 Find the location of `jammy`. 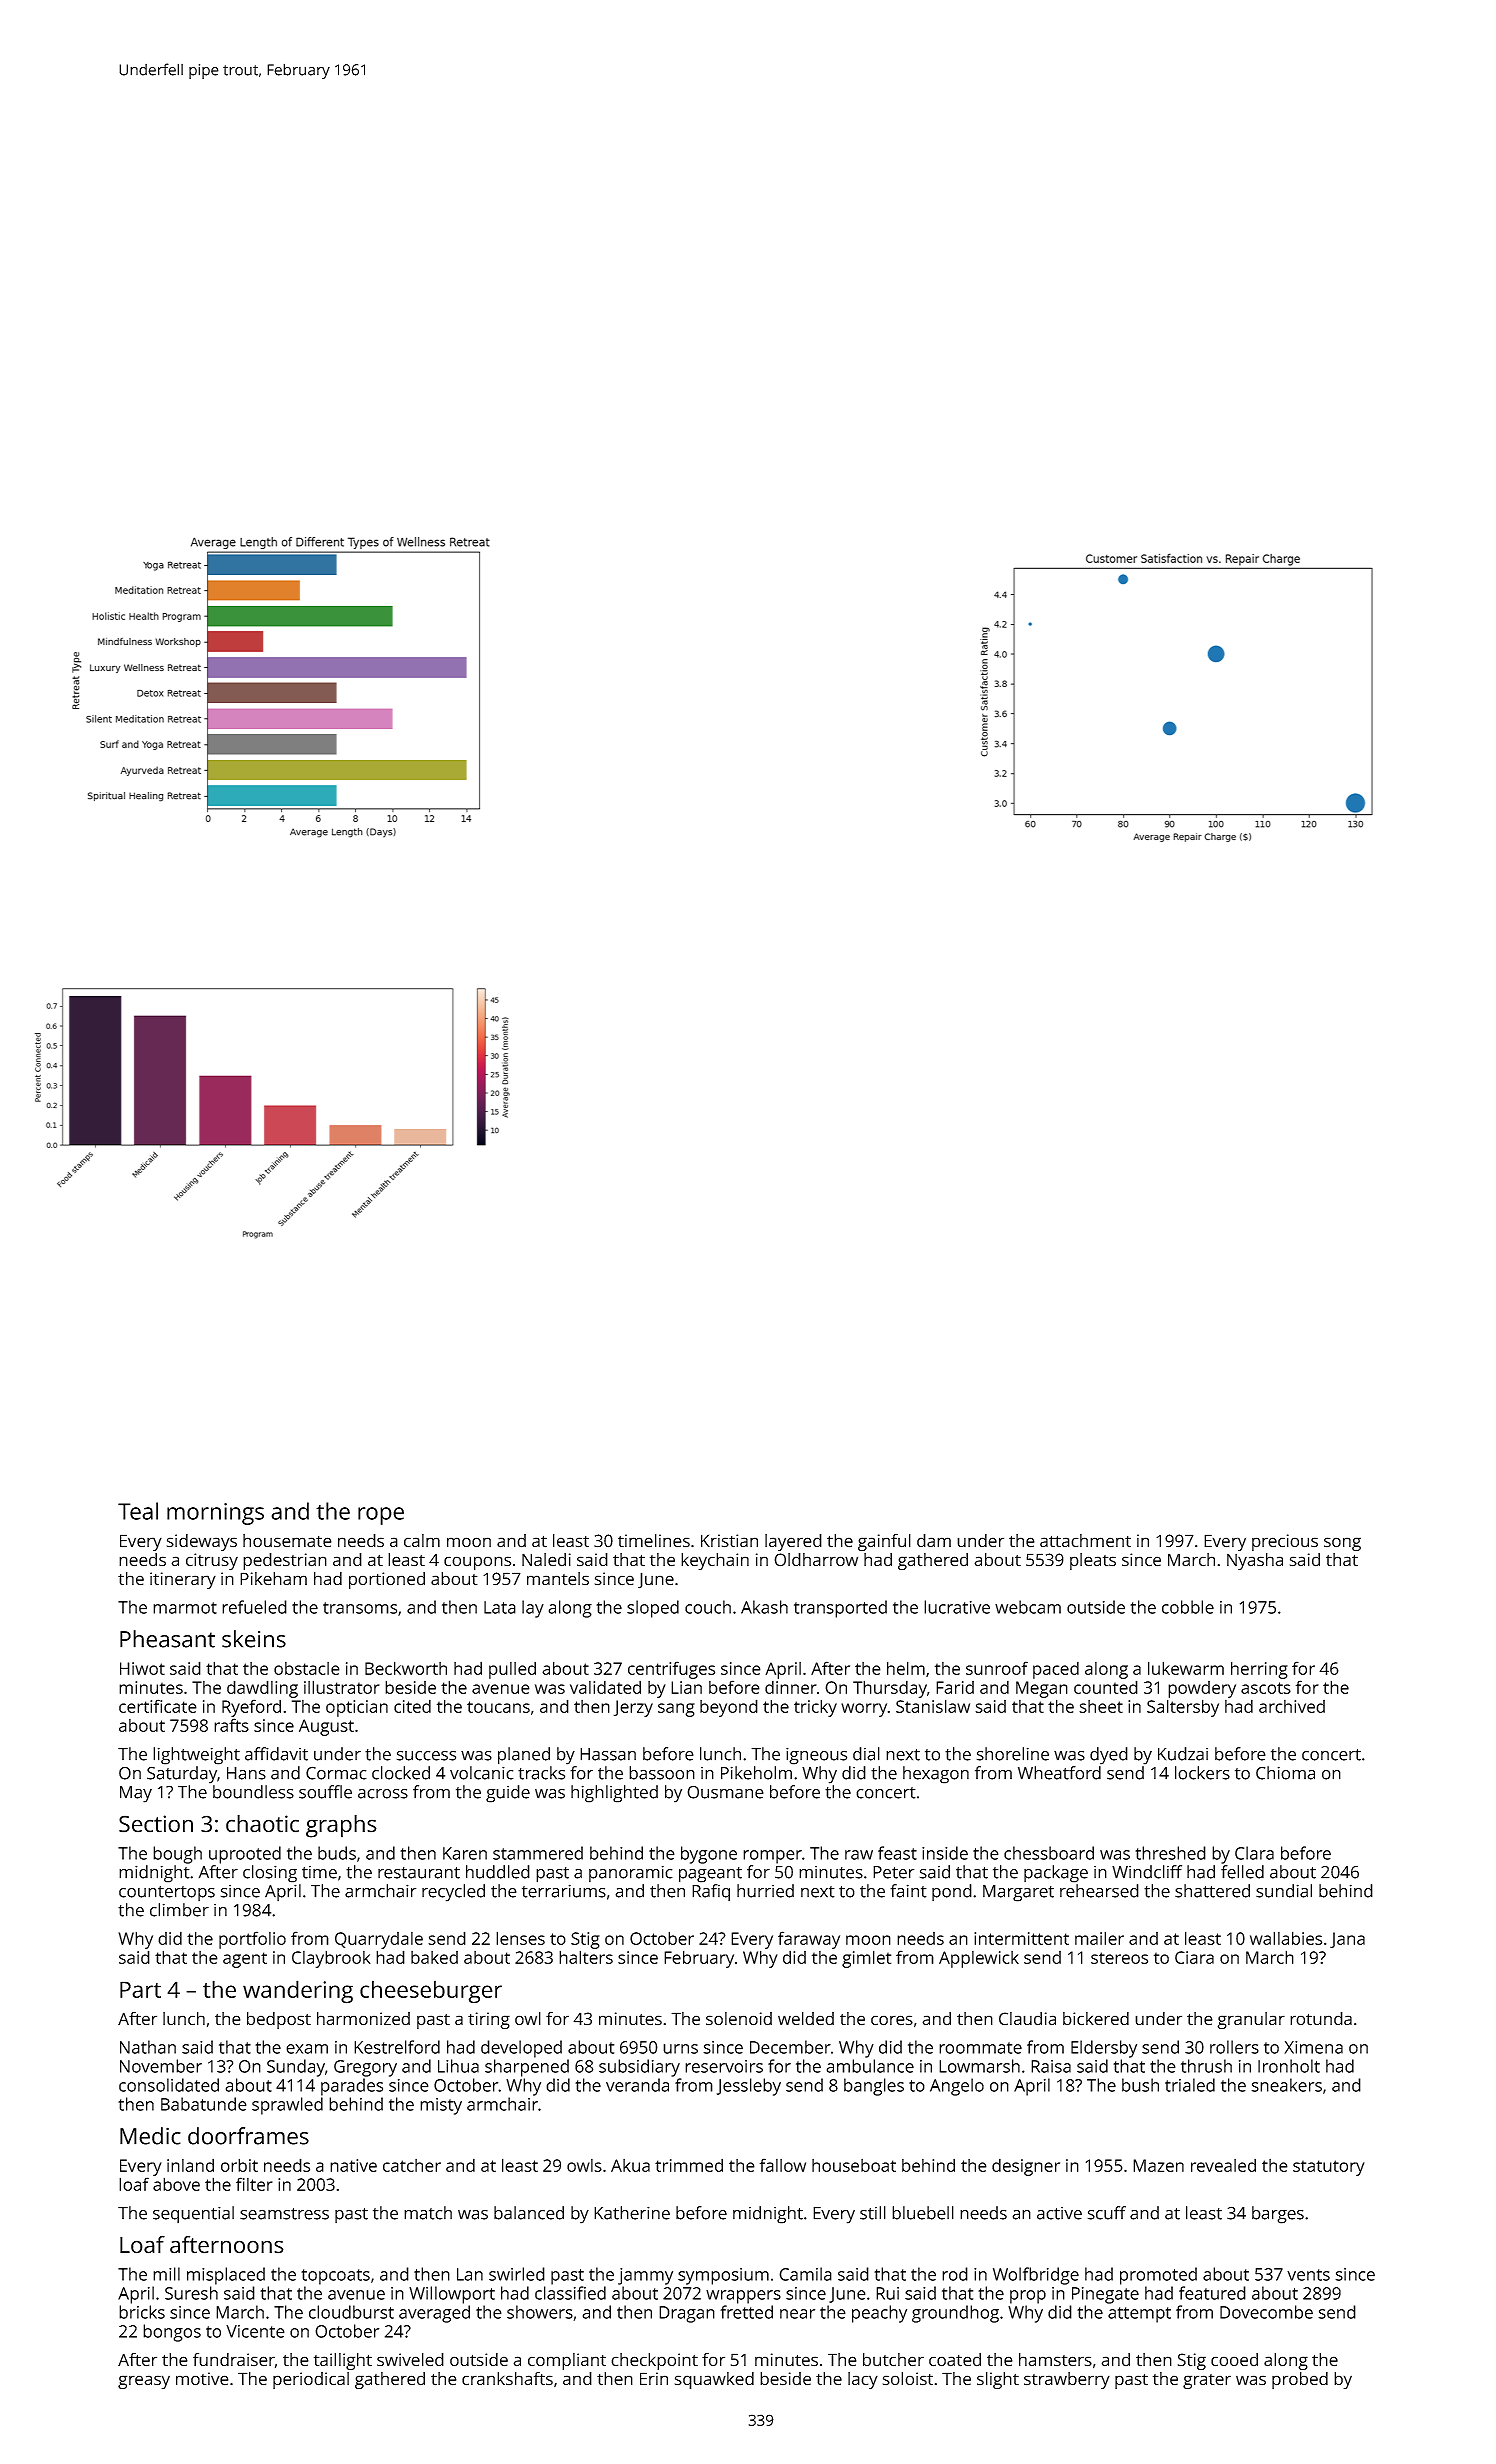

jammy is located at coordinates (645, 2276).
